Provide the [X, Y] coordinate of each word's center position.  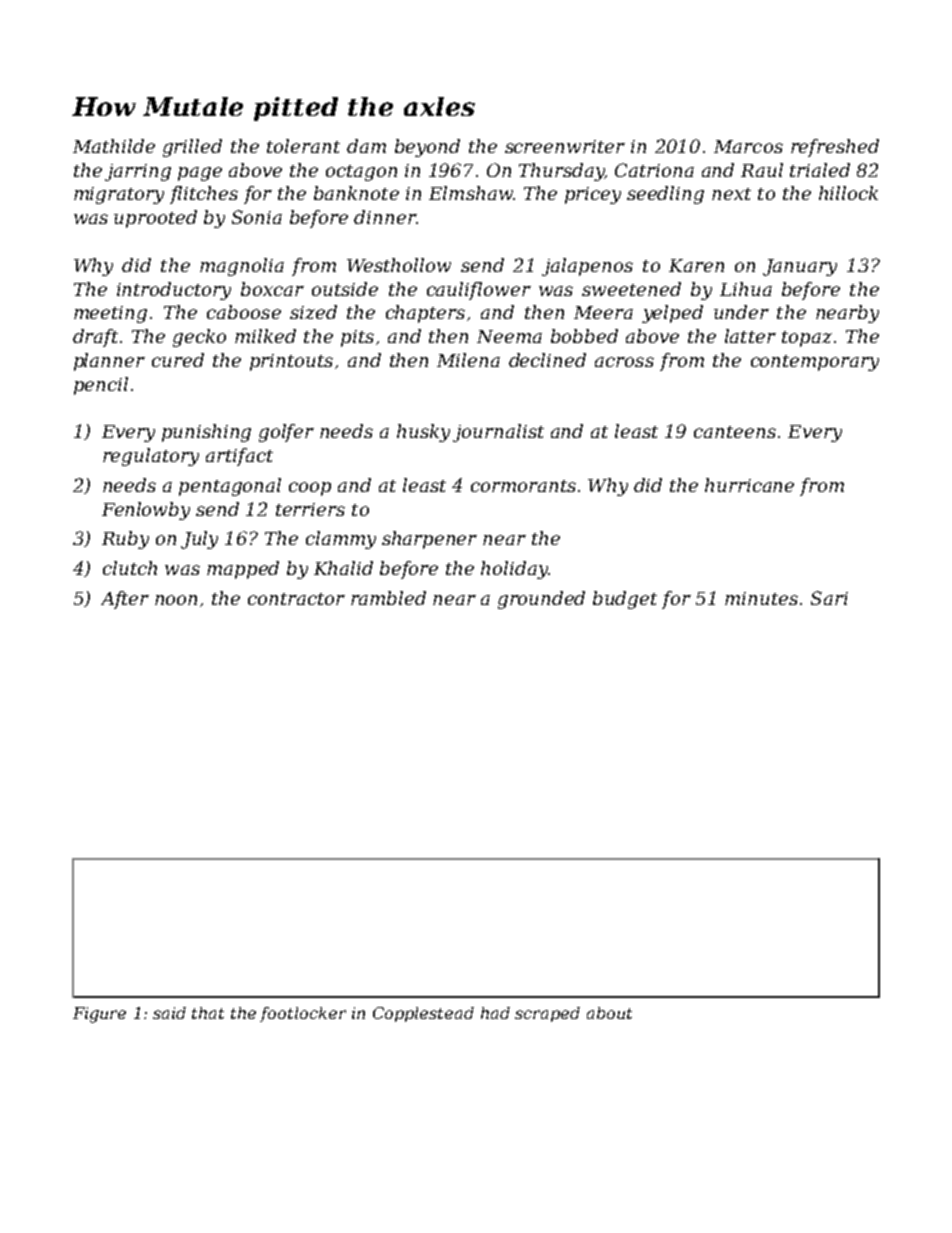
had [495, 1013]
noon [176, 600]
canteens [735, 432]
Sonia [257, 217]
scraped [547, 1014]
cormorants [523, 486]
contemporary [815, 363]
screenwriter [565, 146]
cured [178, 360]
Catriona [654, 170]
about [609, 1013]
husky [423, 433]
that [208, 1013]
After [125, 600]
